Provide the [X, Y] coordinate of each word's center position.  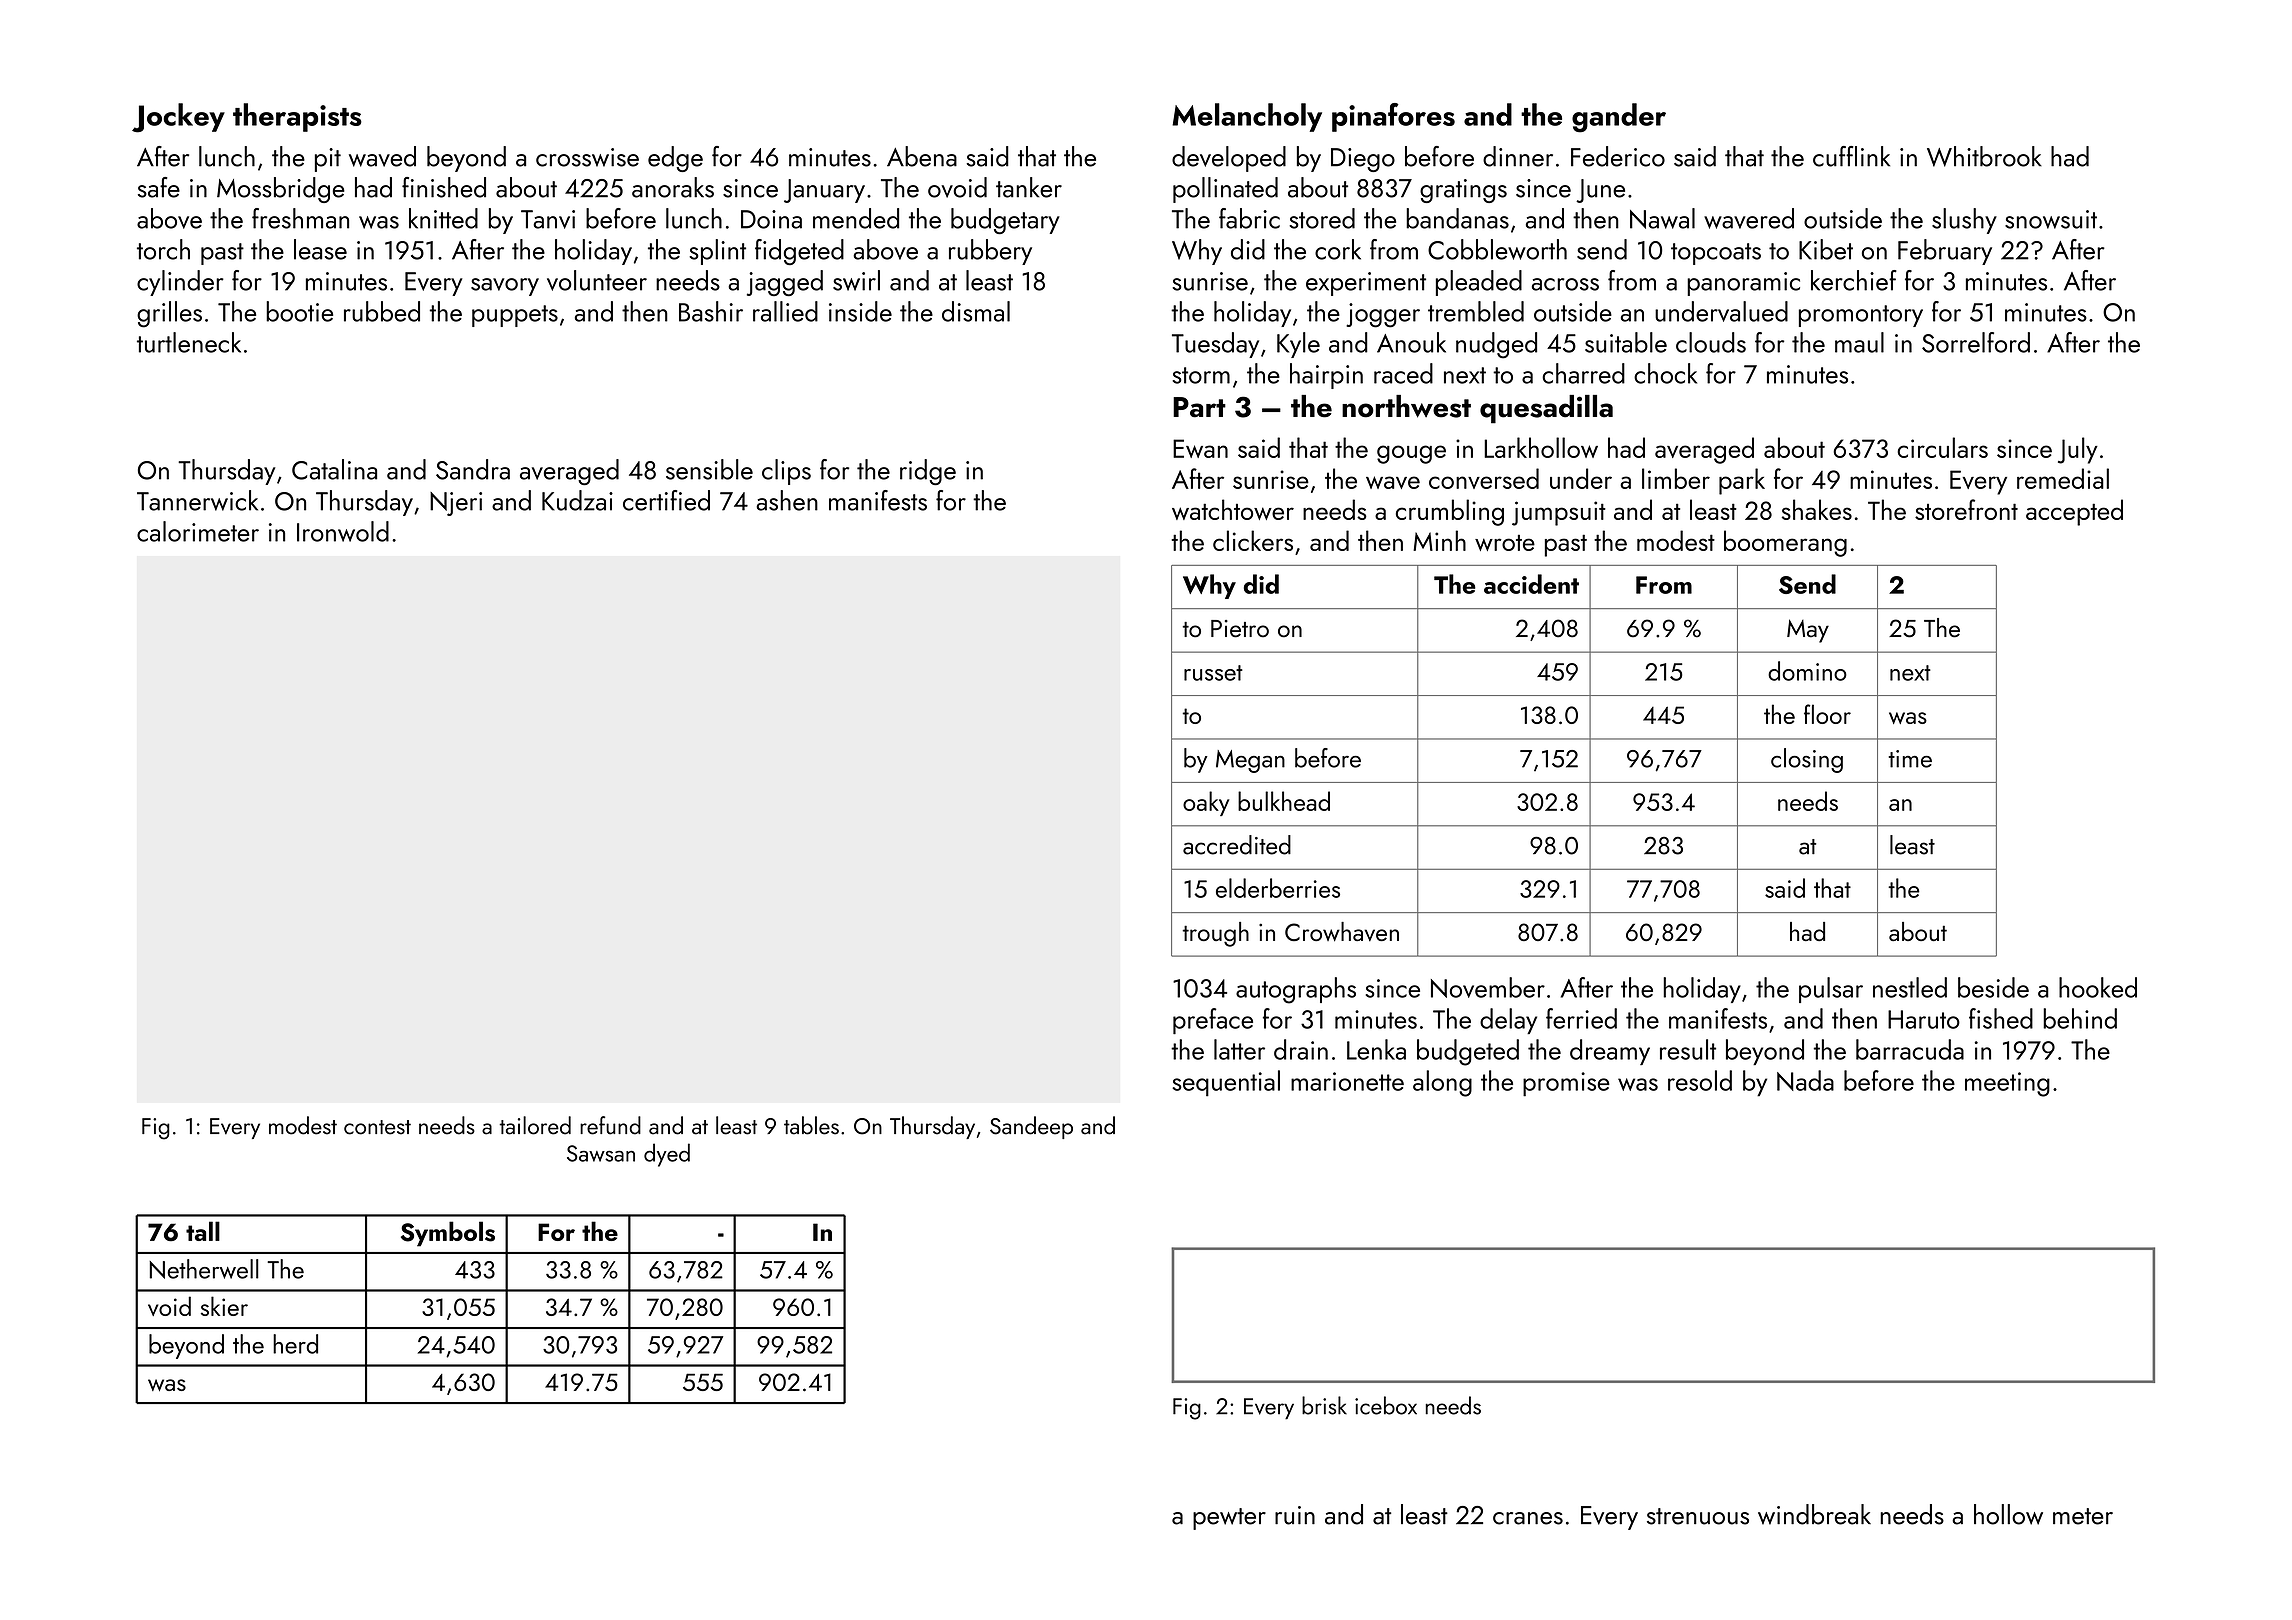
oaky [1206, 803]
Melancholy [1247, 117]
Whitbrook [1984, 156]
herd [295, 1344]
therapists [297, 117]
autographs [1296, 990]
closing [1807, 760]
